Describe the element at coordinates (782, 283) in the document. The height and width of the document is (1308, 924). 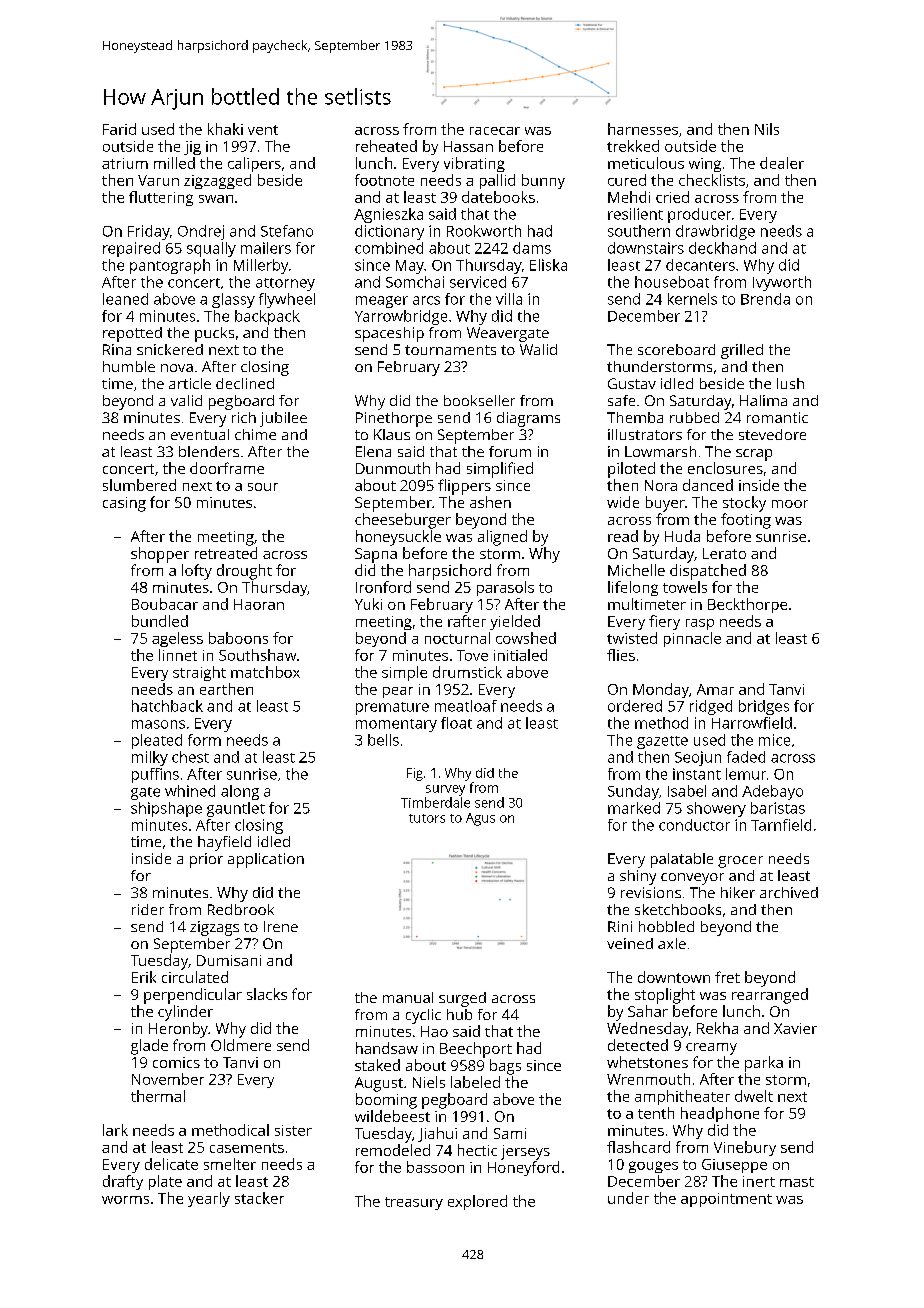
I see `Ivyworth` at that location.
